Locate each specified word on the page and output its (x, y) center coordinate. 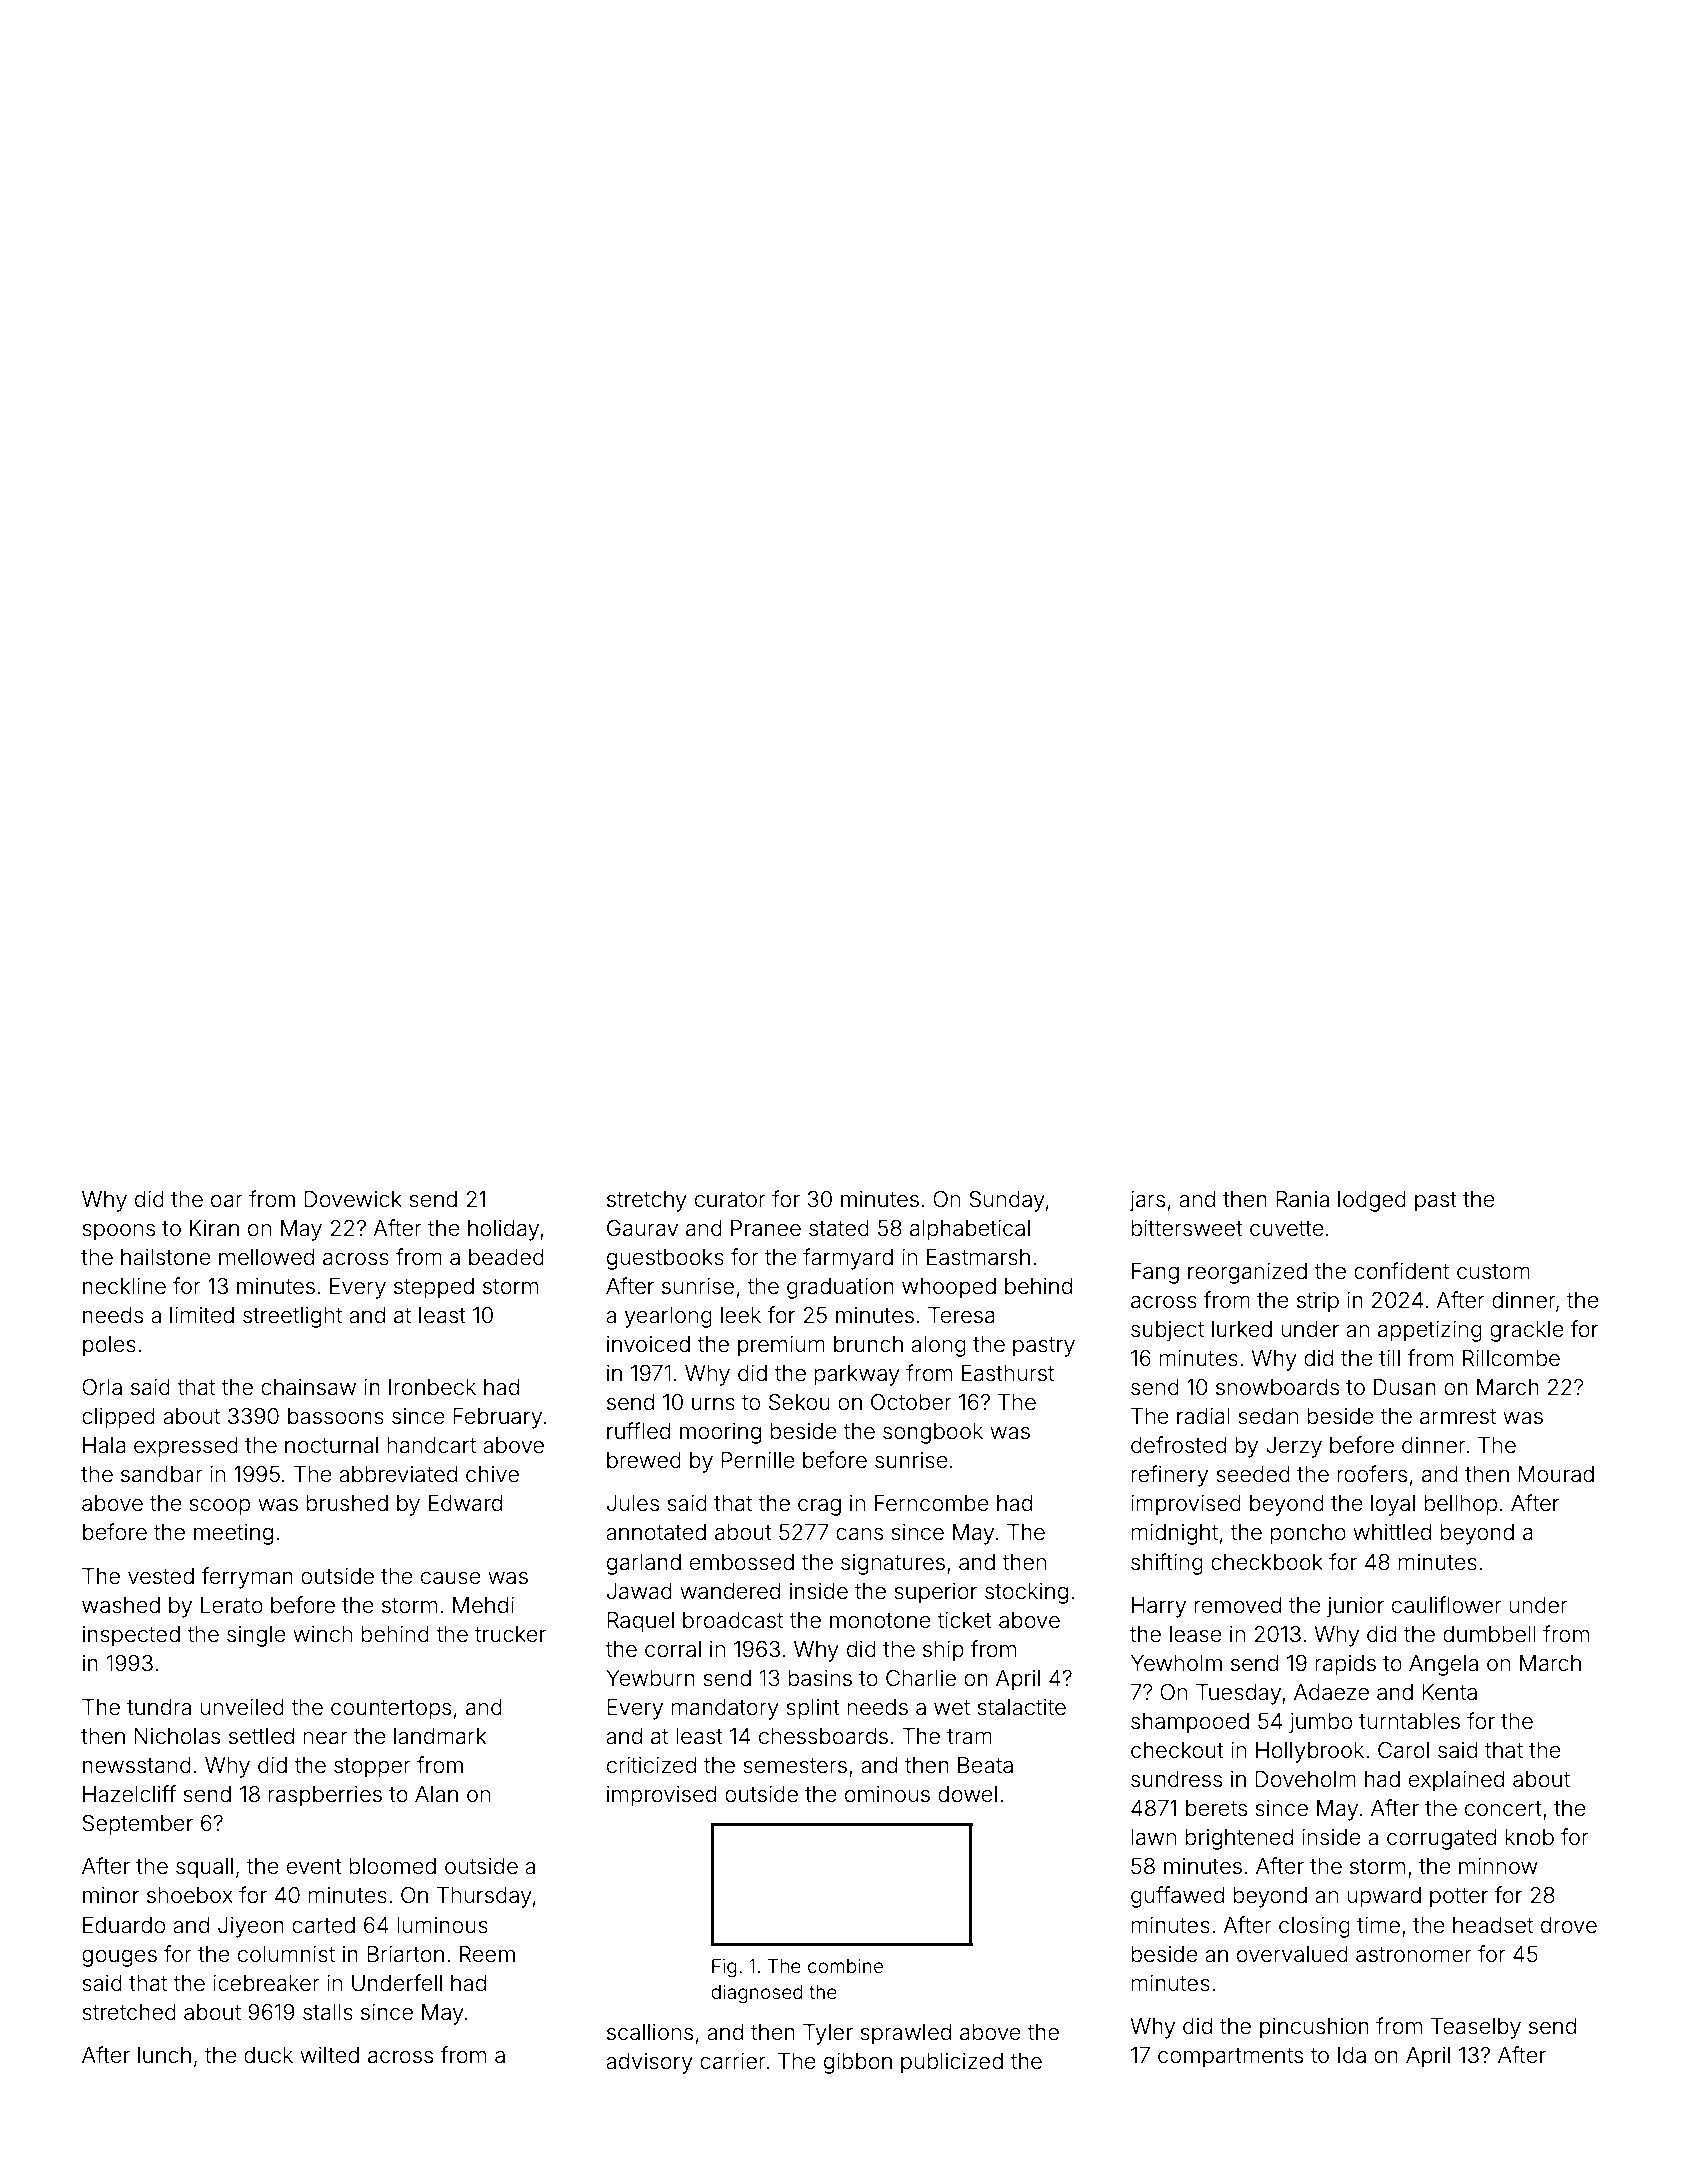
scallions (650, 2032)
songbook (933, 1433)
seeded (1253, 1474)
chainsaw (308, 1387)
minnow (1498, 1866)
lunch (164, 2055)
